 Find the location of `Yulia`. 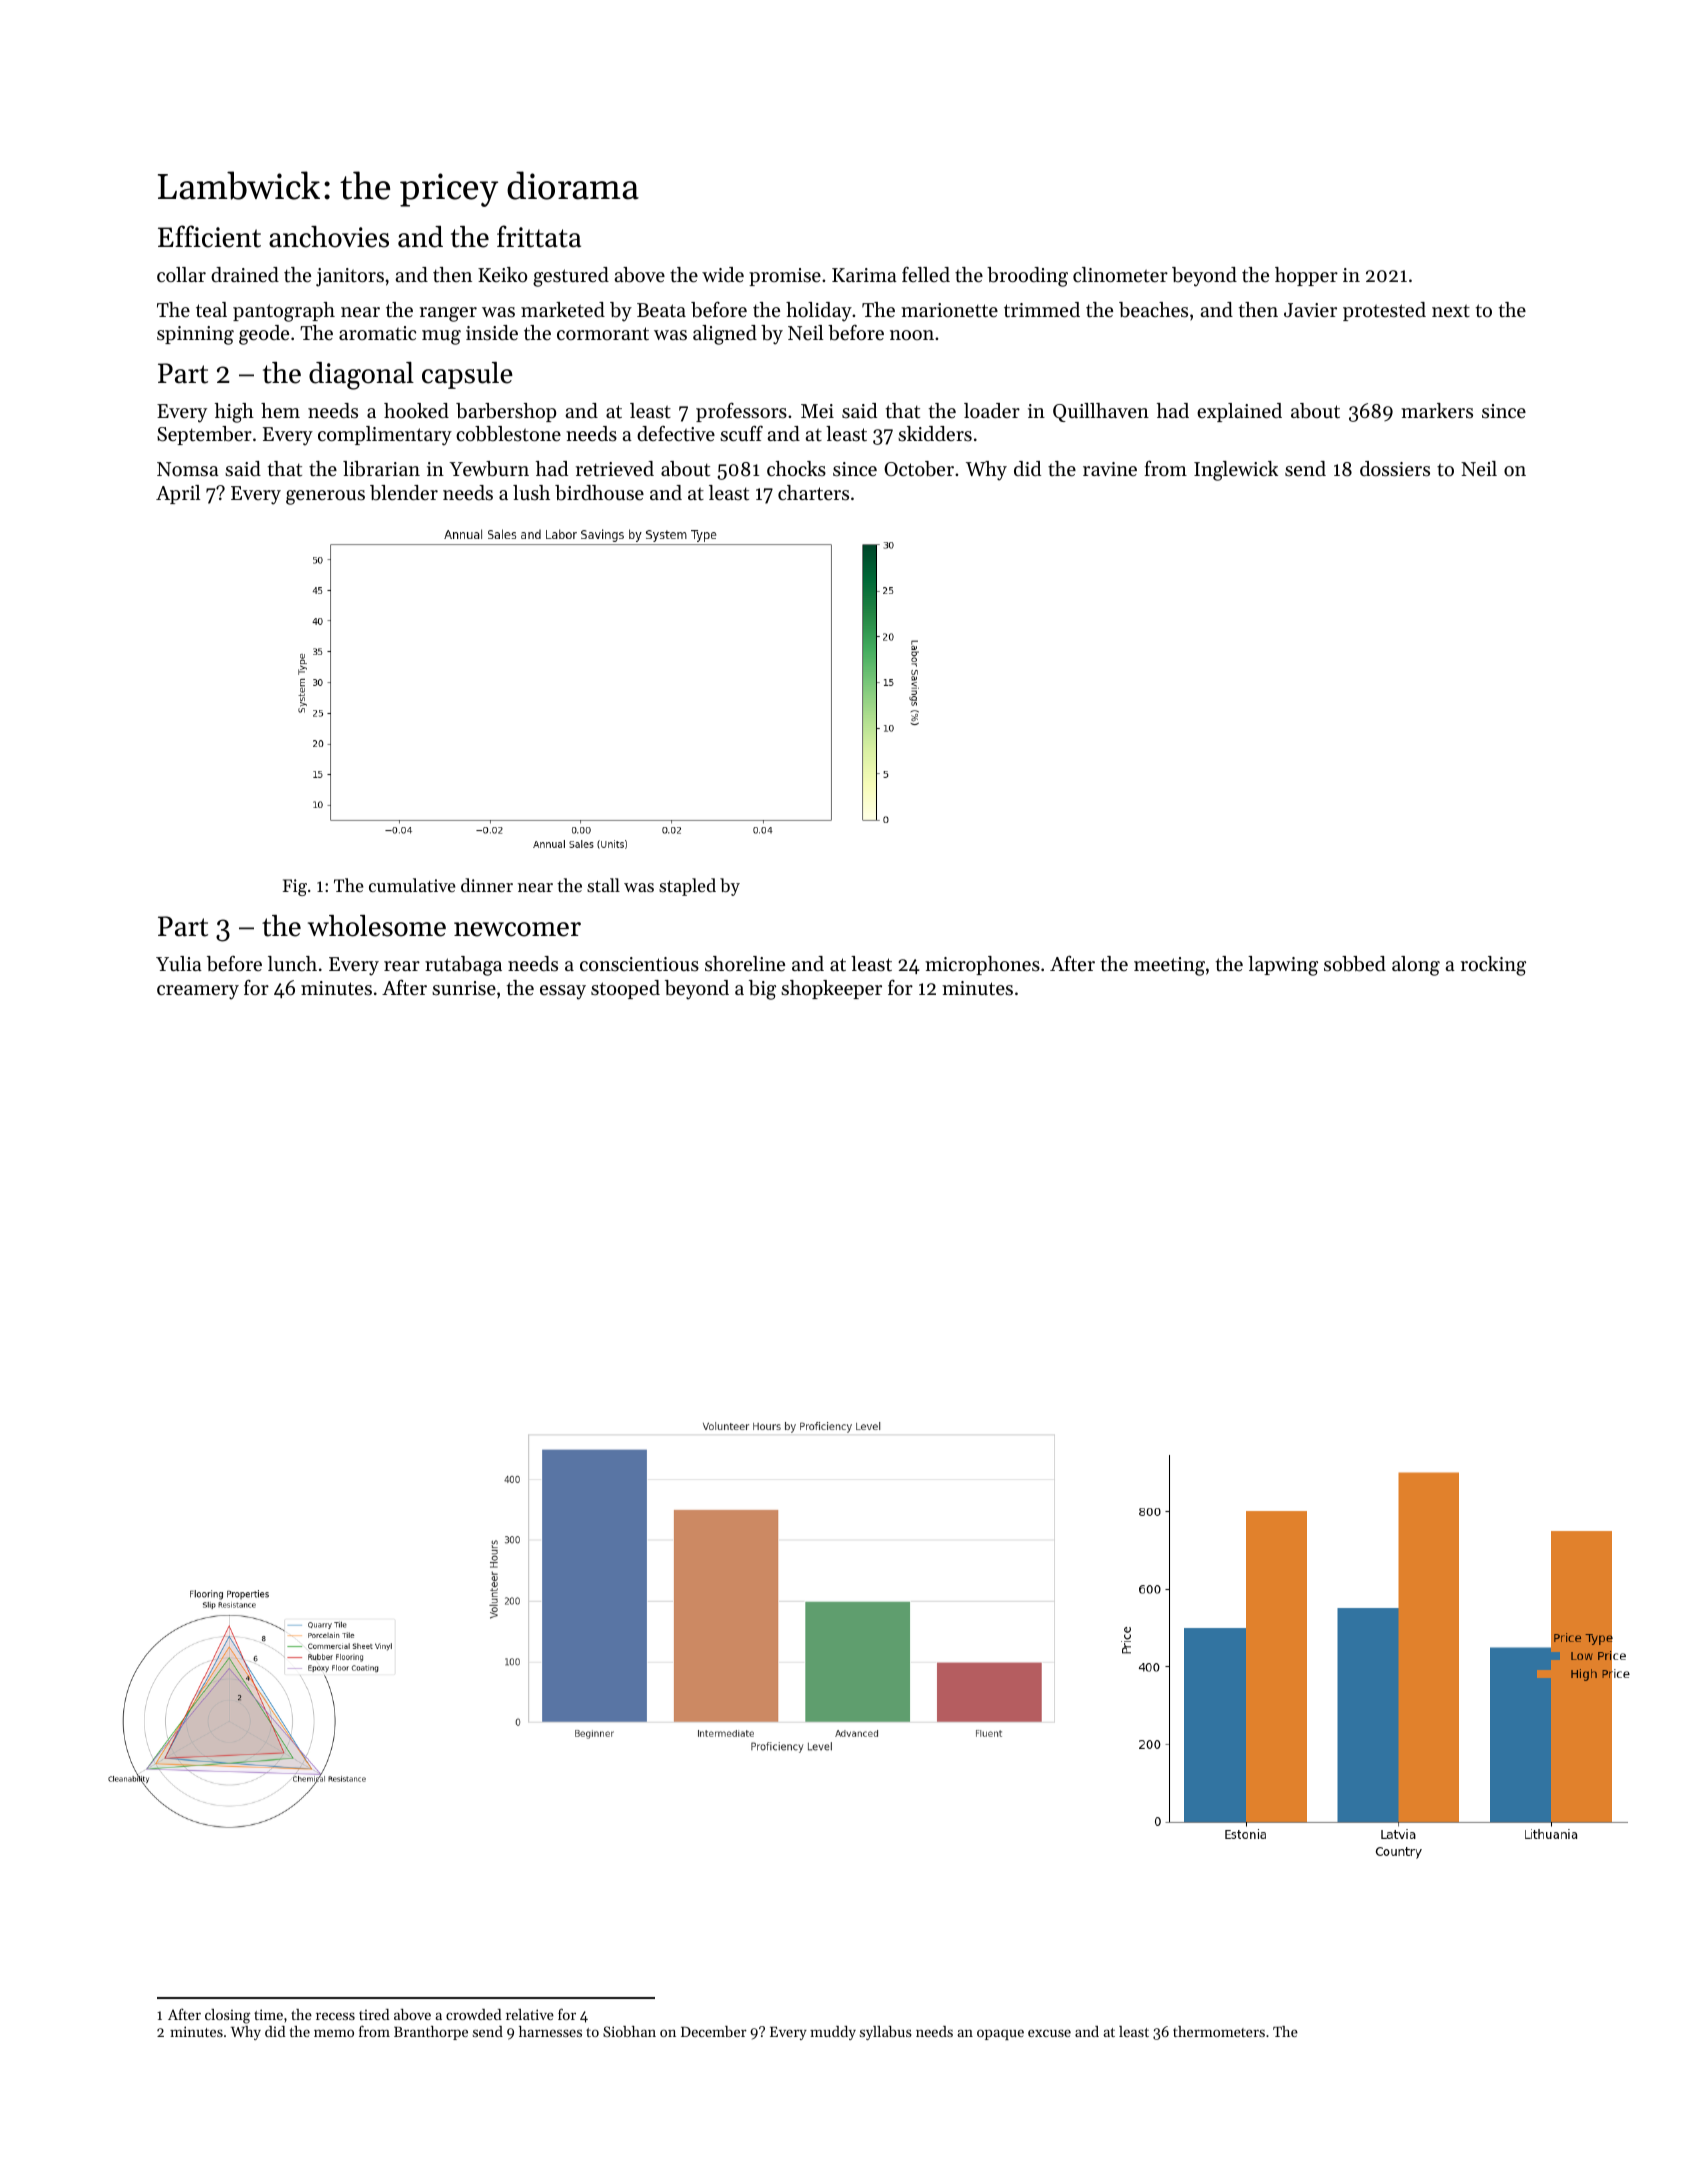

Yulia is located at coordinates (179, 963).
